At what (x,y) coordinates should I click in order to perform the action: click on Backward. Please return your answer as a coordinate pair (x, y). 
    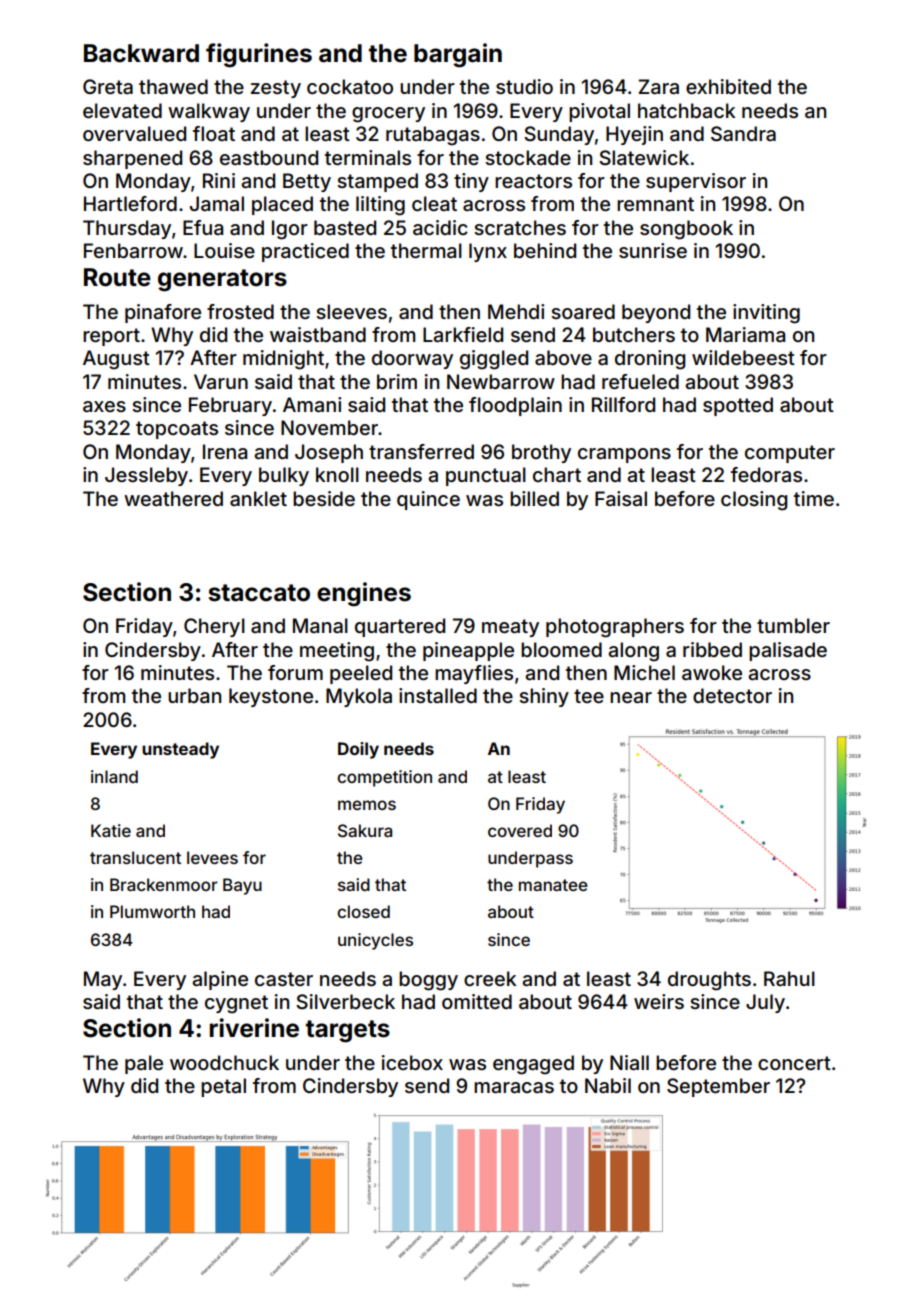
    Looking at the image, I should click on (141, 53).
